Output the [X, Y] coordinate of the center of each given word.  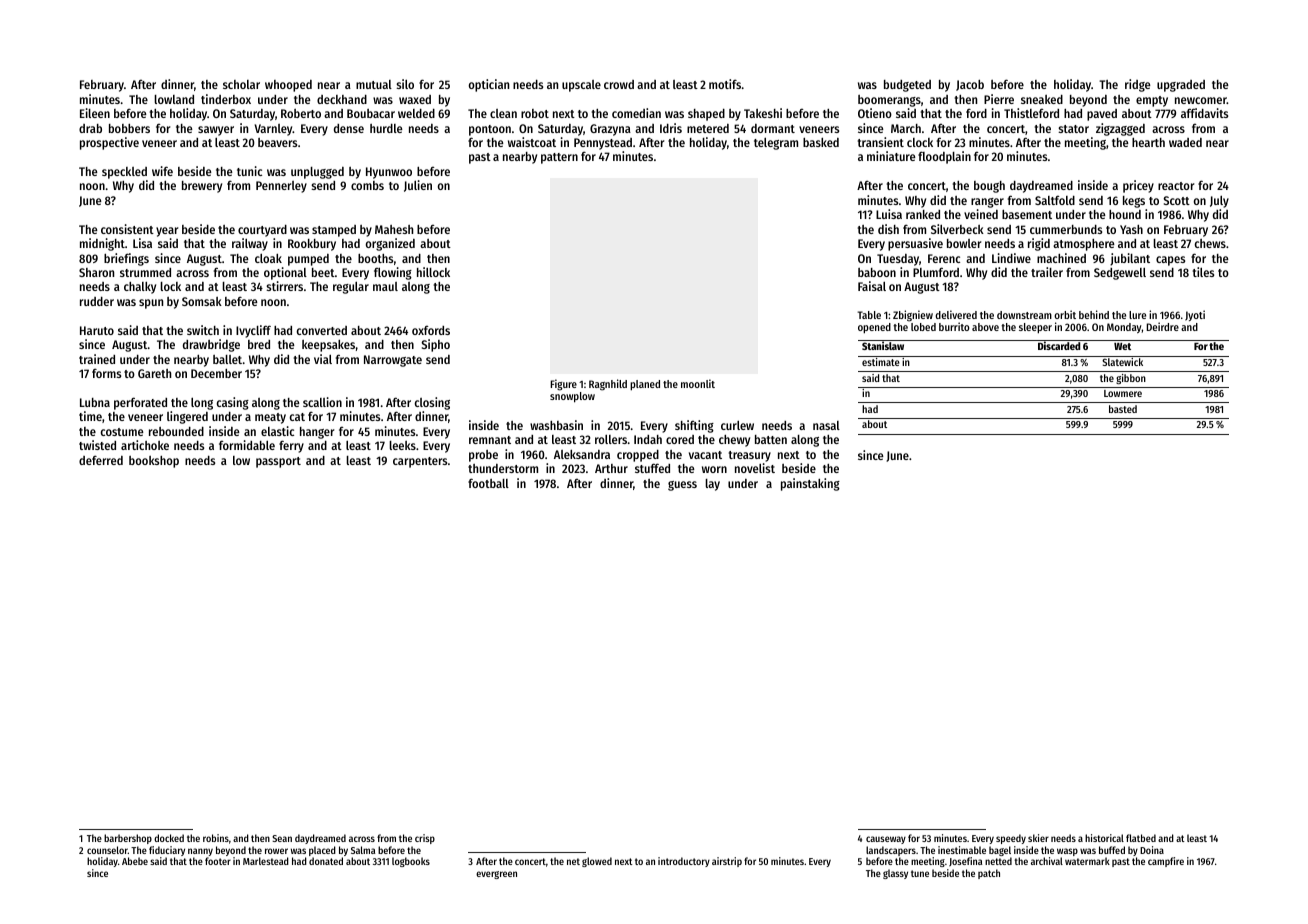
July [1219, 201]
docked [169, 838]
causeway [886, 840]
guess [682, 486]
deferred [101, 460]
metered [708, 128]
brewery [202, 187]
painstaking [810, 484]
